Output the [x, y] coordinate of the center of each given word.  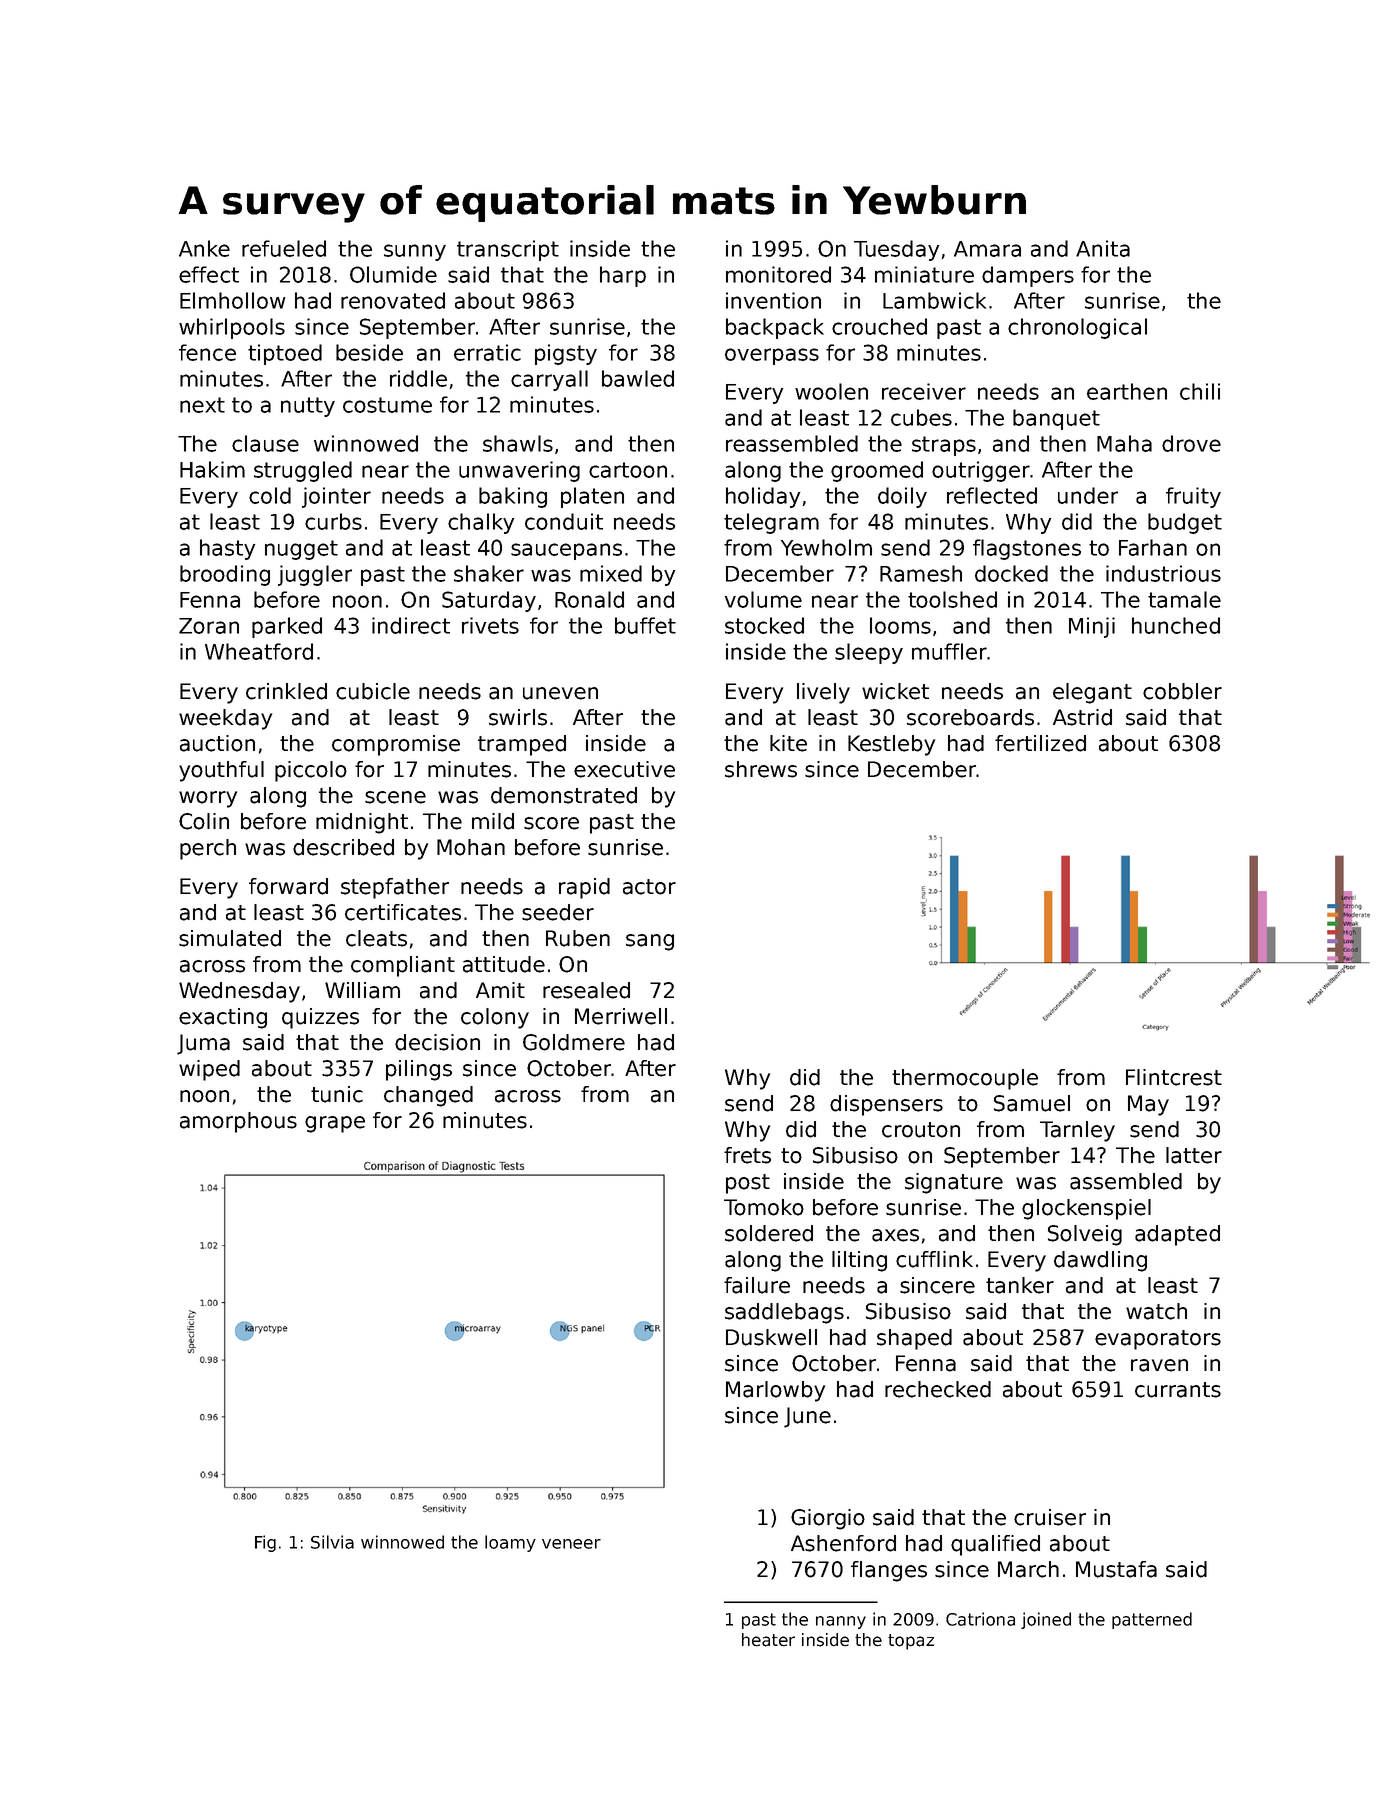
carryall [549, 380]
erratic [487, 352]
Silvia [332, 1542]
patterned [1152, 1620]
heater [768, 1640]
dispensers [886, 1105]
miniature [924, 274]
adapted [1177, 1235]
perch [208, 849]
